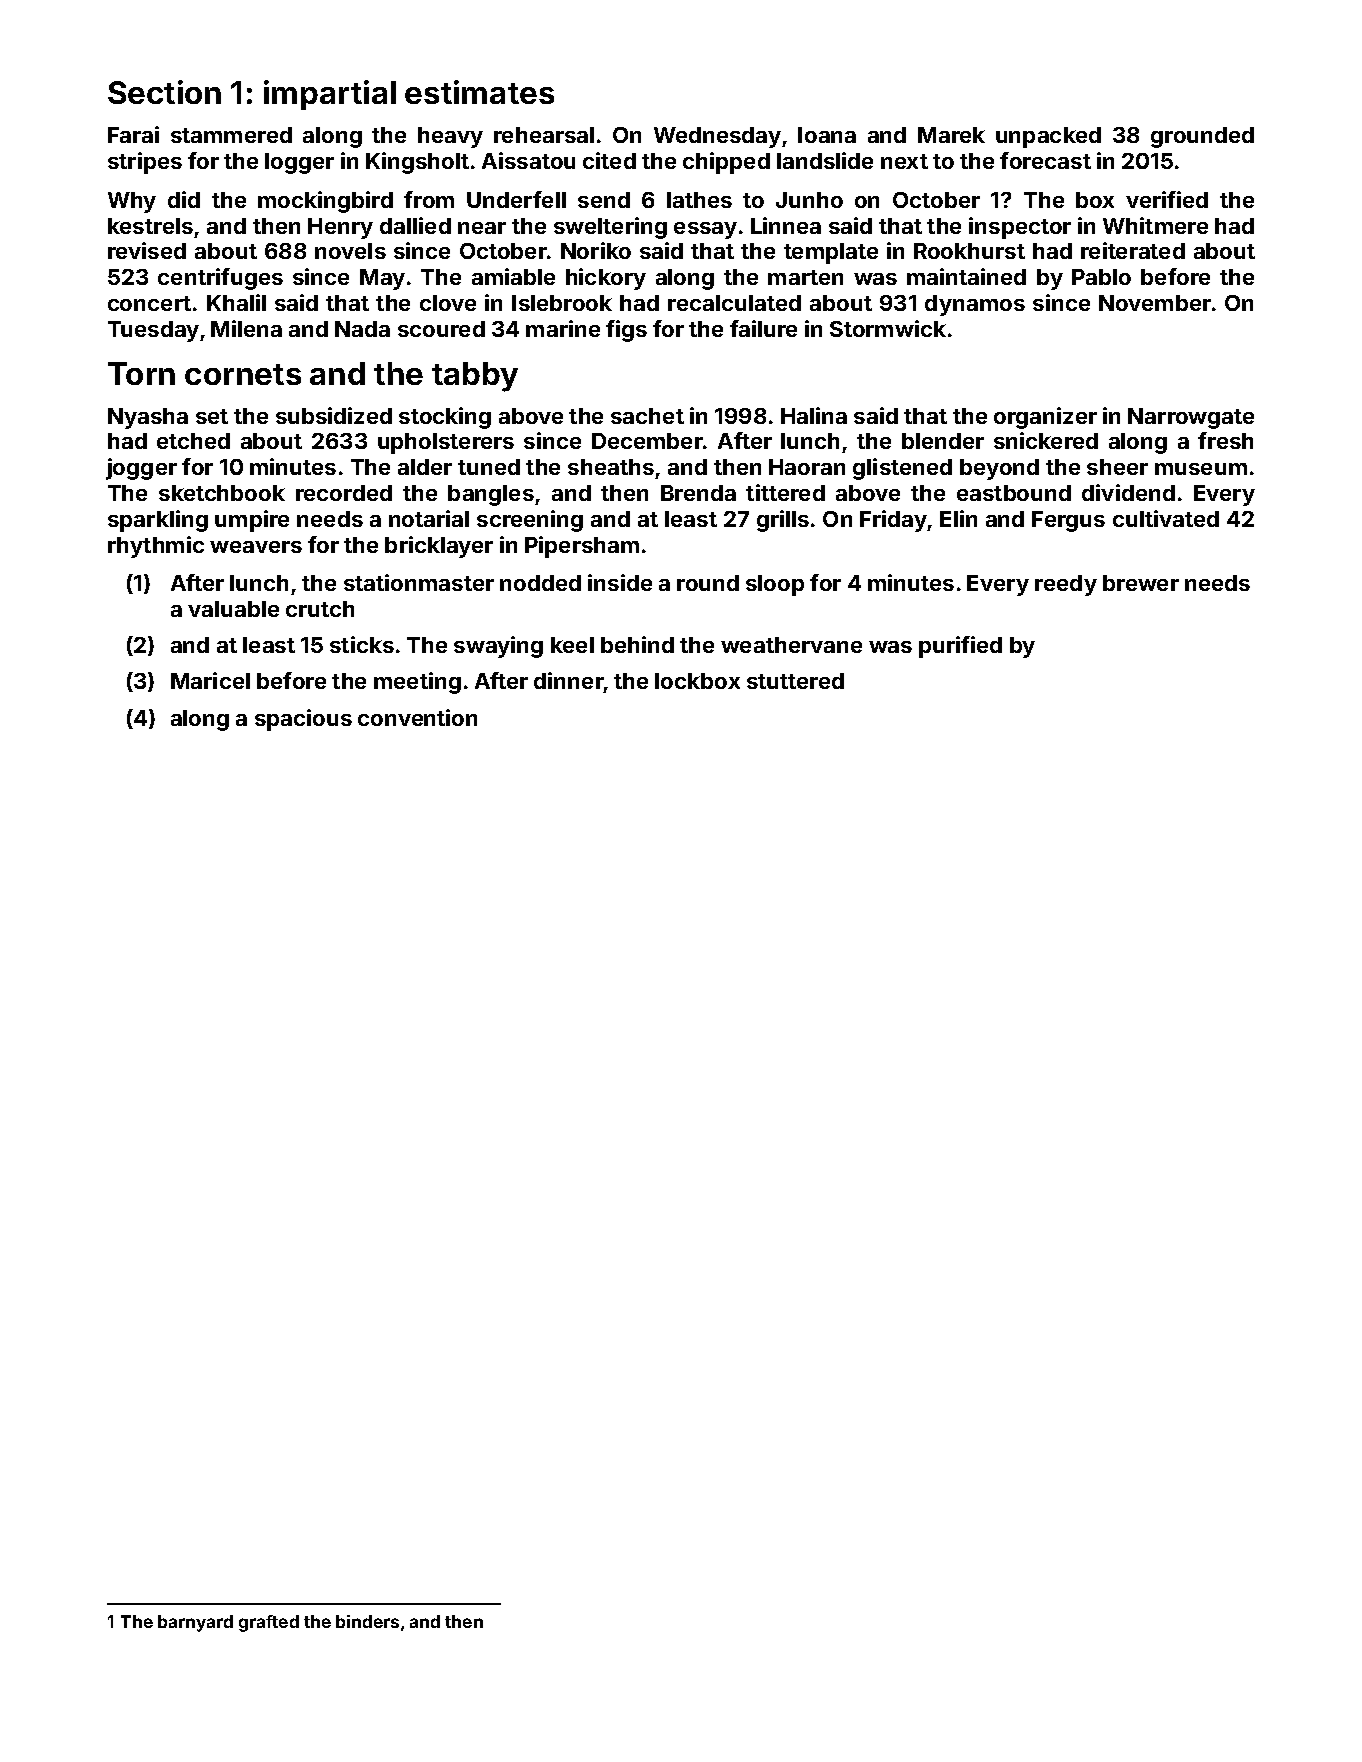  I want to click on convention, so click(417, 717).
